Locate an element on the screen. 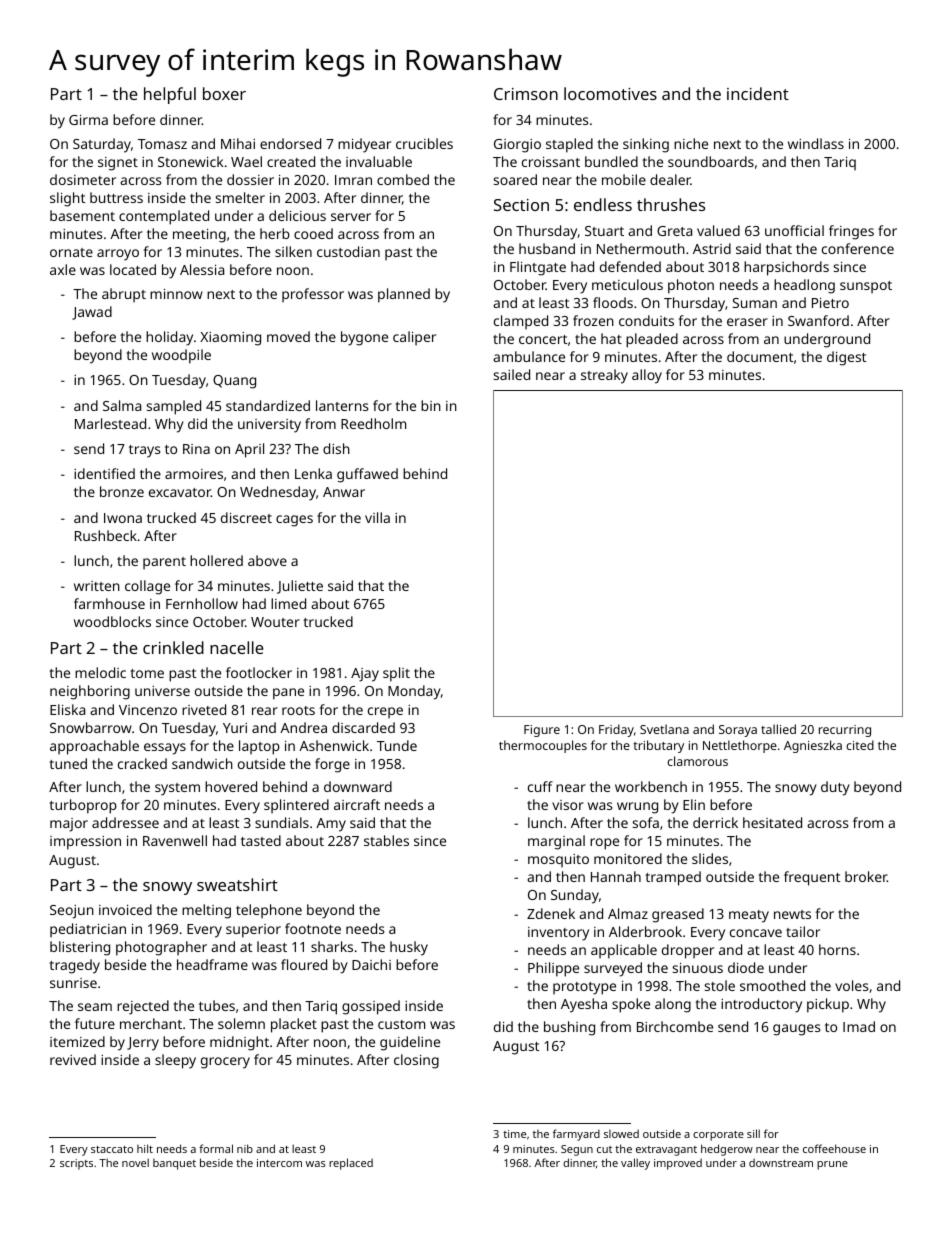 This screenshot has height=1233, width=952. footlocker is located at coordinates (259, 672).
